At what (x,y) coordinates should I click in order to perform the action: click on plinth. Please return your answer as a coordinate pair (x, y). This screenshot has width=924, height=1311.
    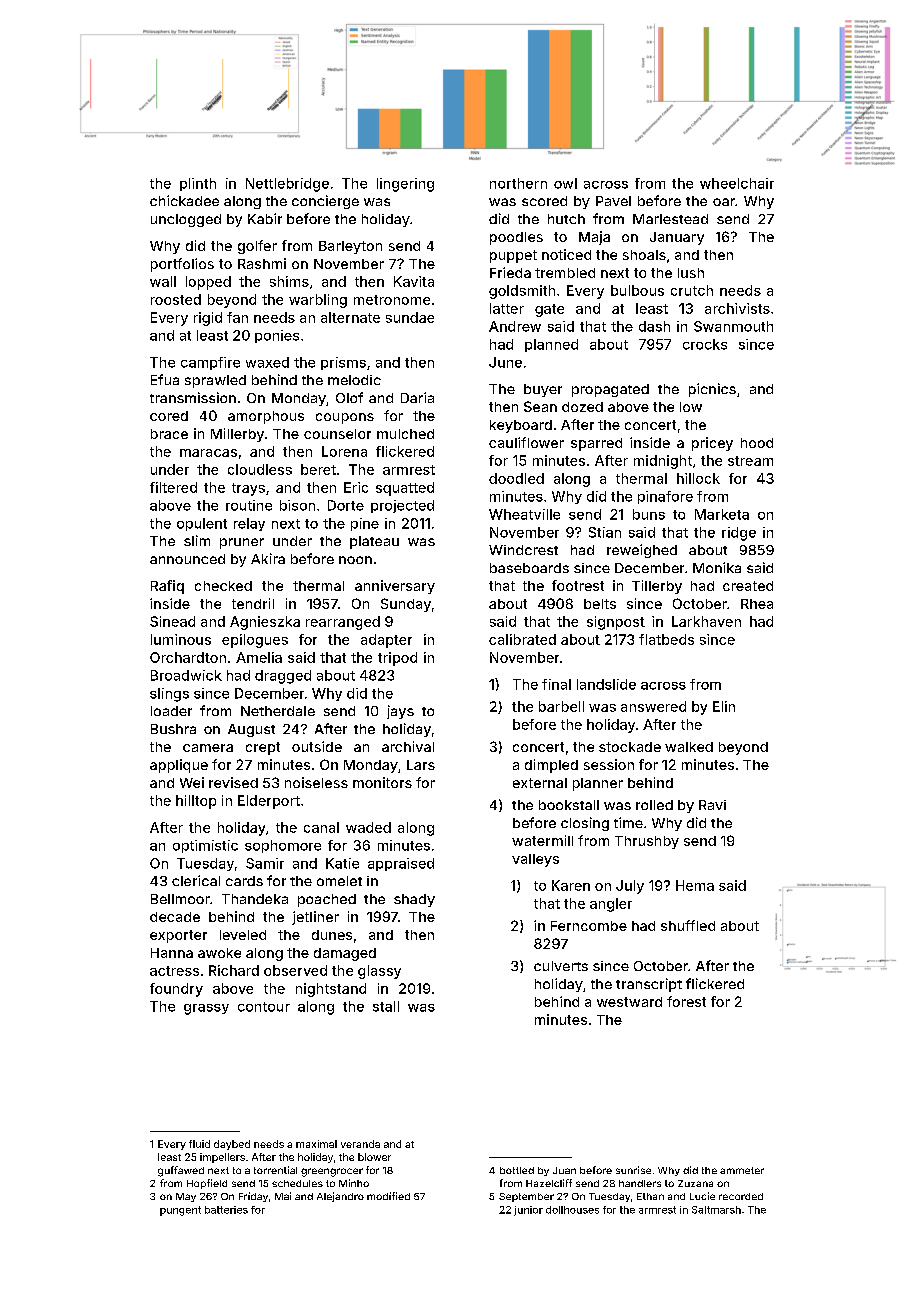
    Looking at the image, I should click on (198, 184).
